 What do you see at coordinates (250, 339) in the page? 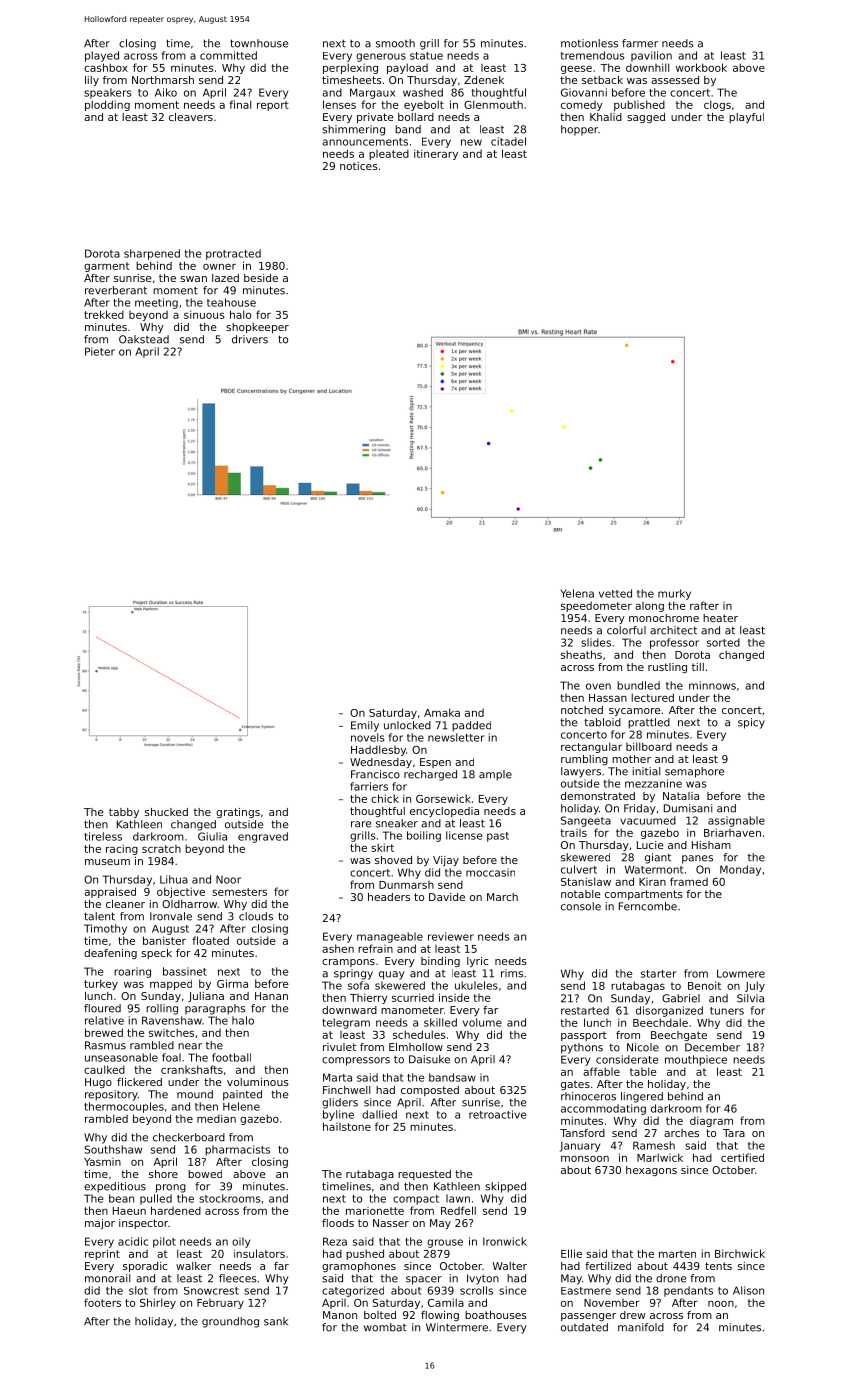
I see `drivers` at bounding box center [250, 339].
